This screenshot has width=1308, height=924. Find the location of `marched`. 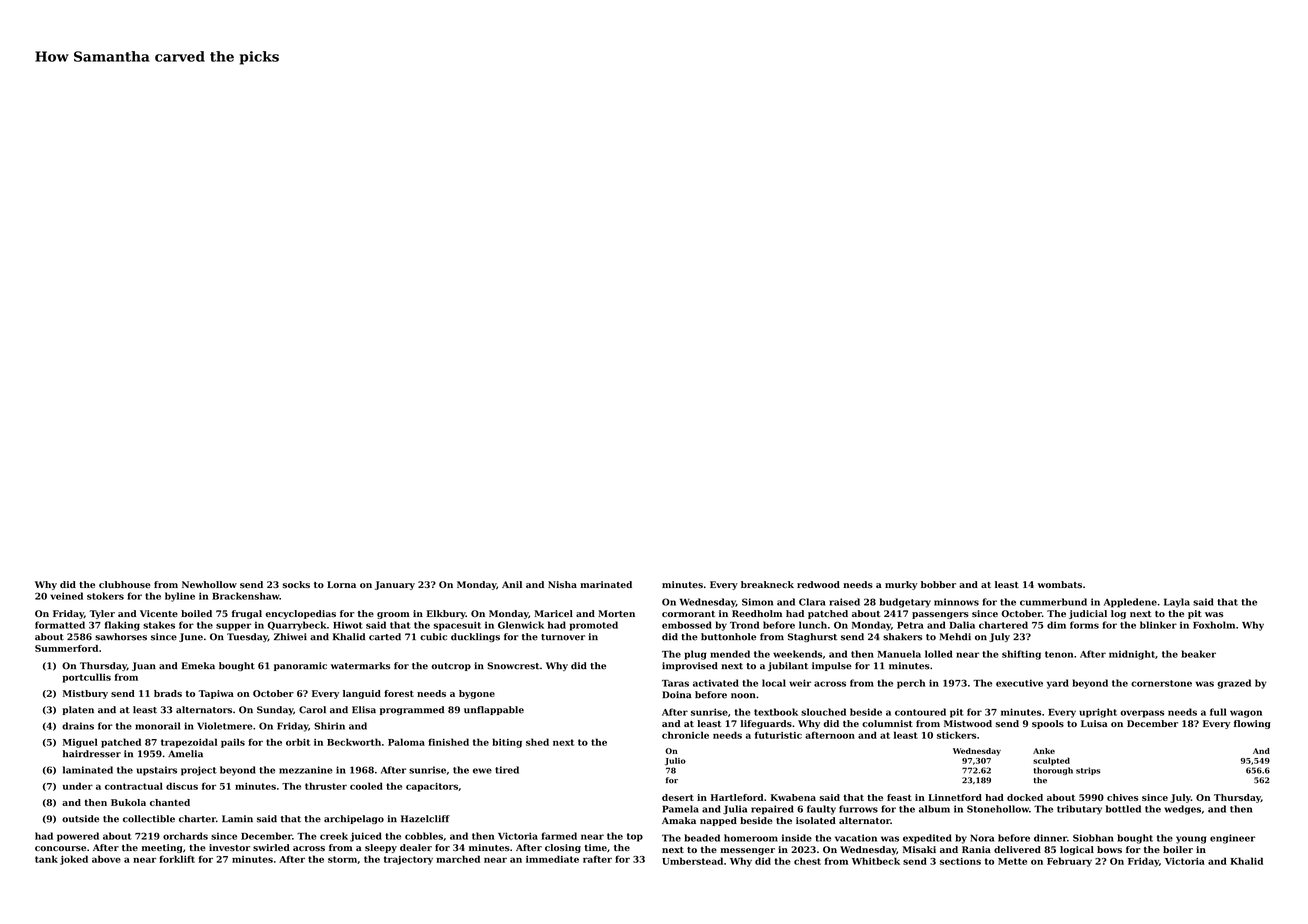

marched is located at coordinates (458, 859).
